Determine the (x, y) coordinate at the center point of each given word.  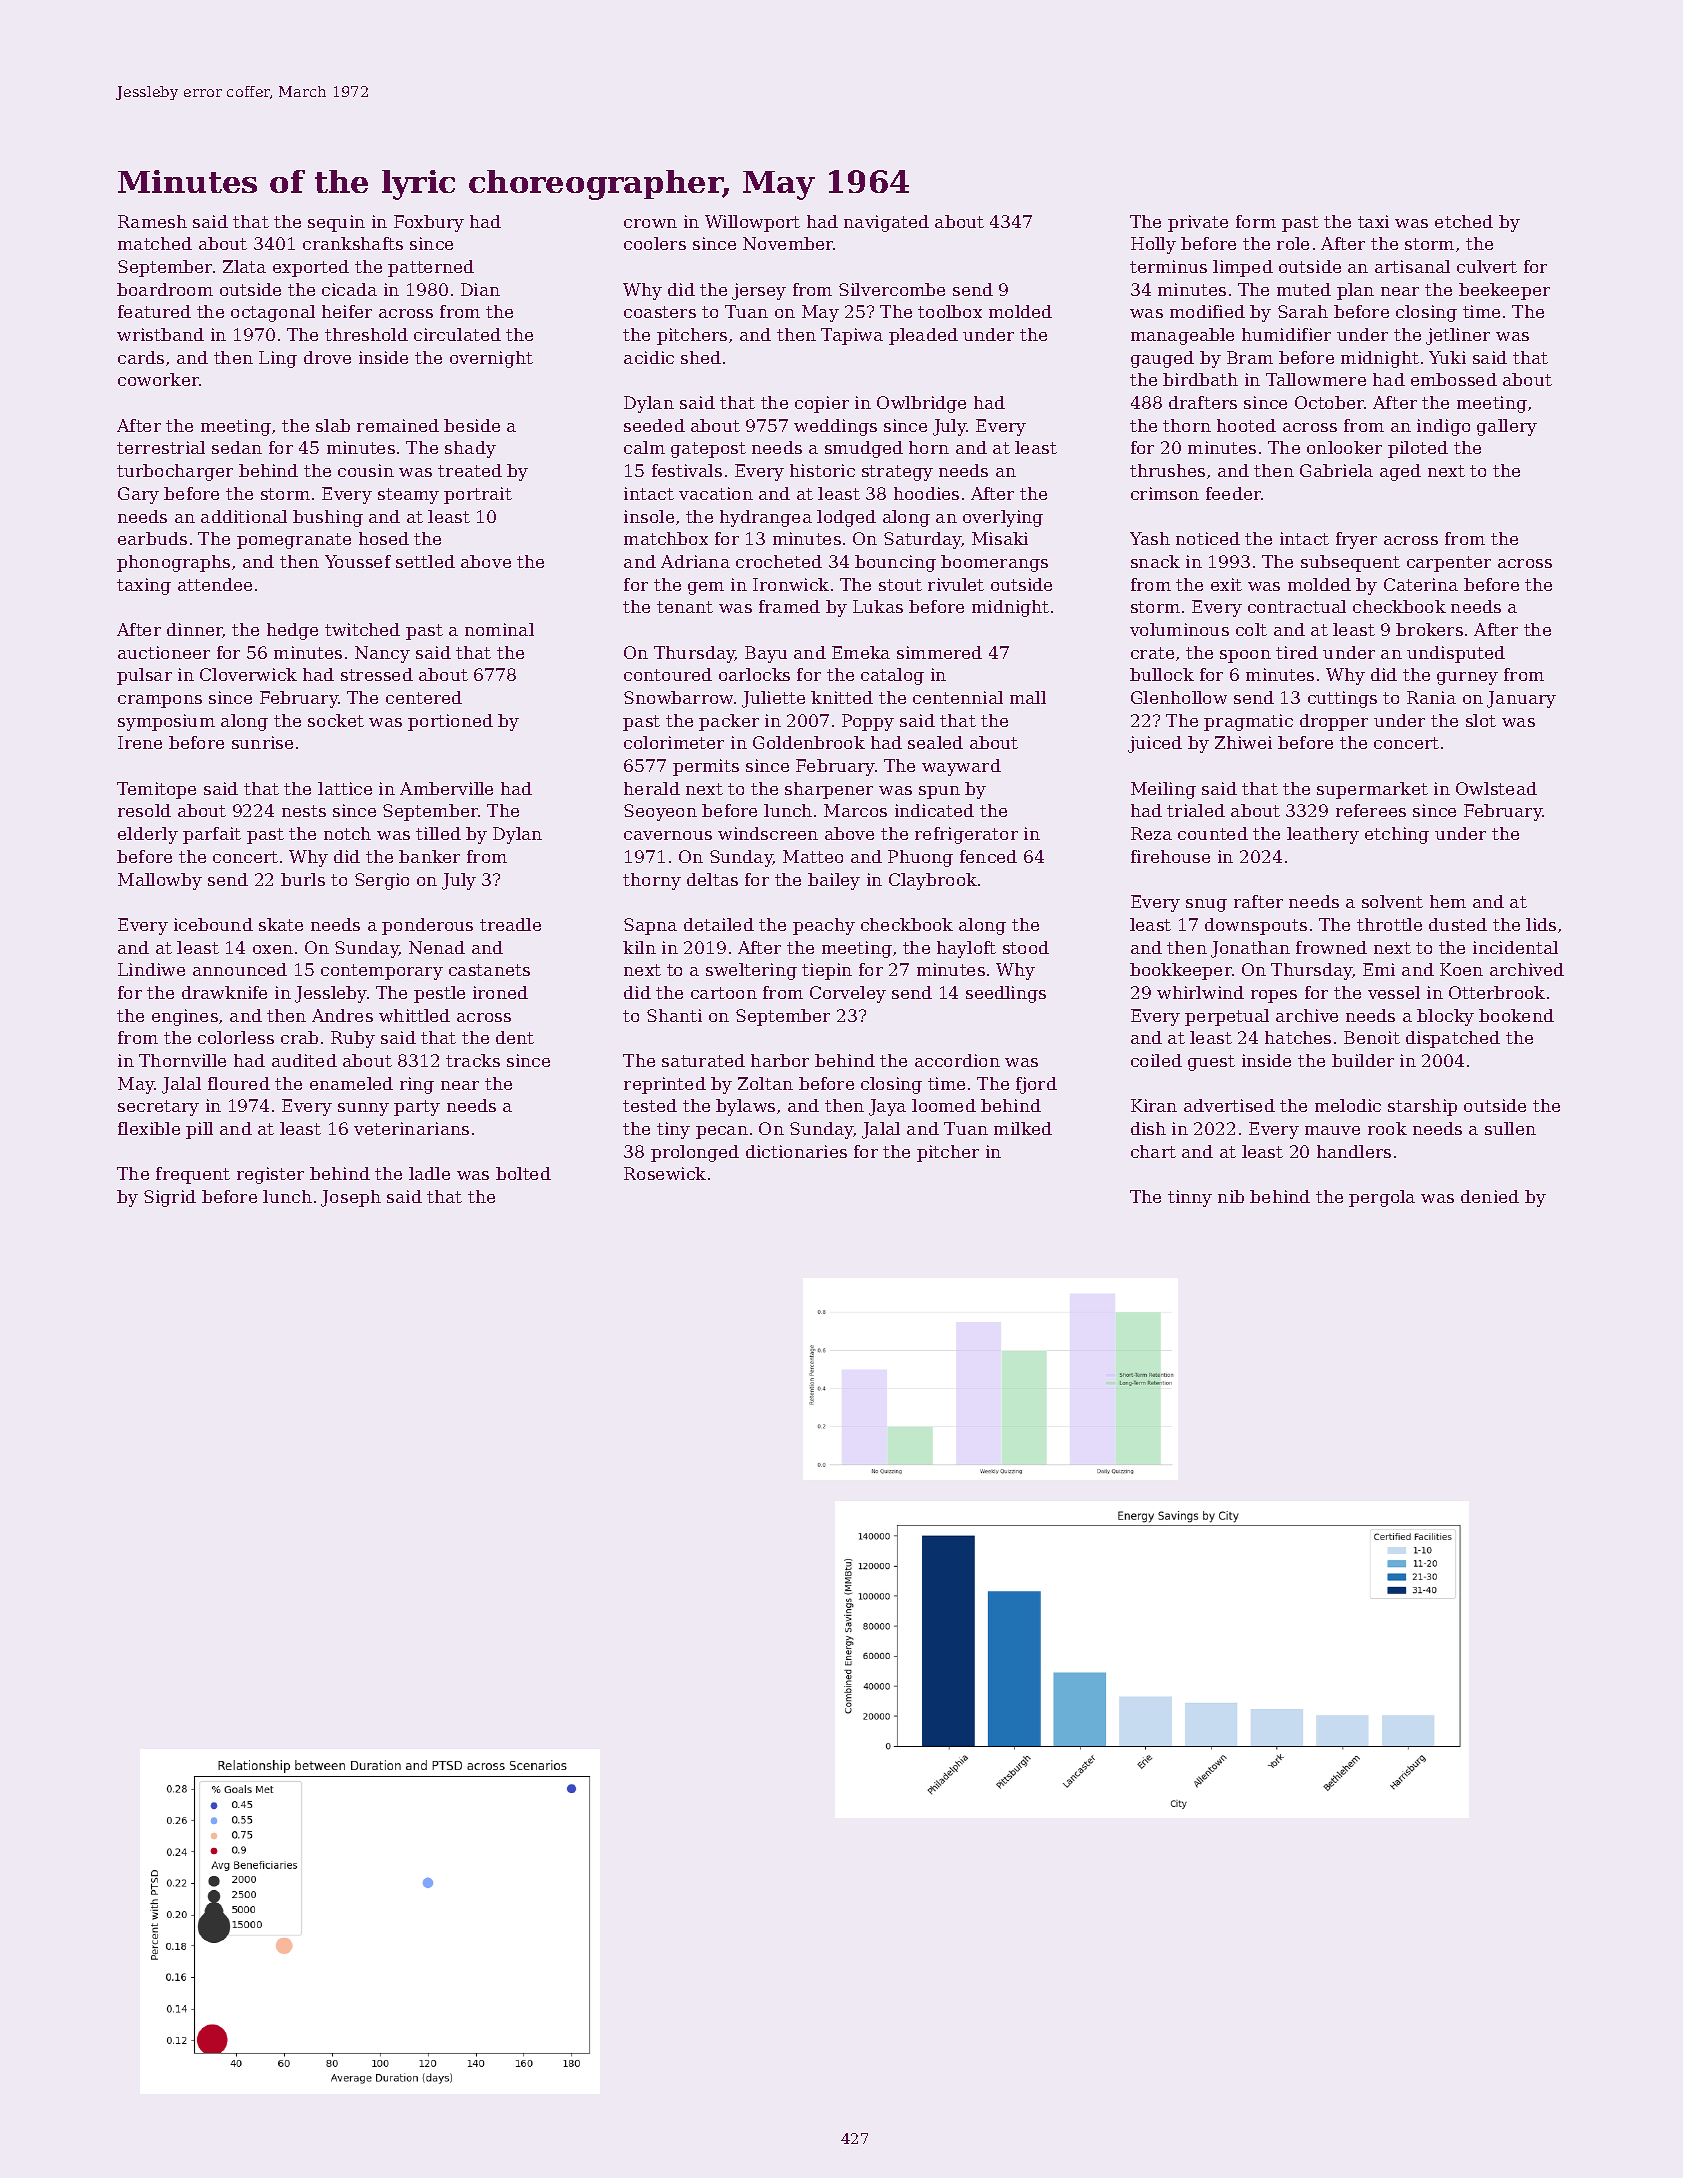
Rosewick (665, 1173)
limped (1243, 268)
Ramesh (152, 221)
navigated (886, 223)
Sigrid (170, 1198)
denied (1490, 1196)
